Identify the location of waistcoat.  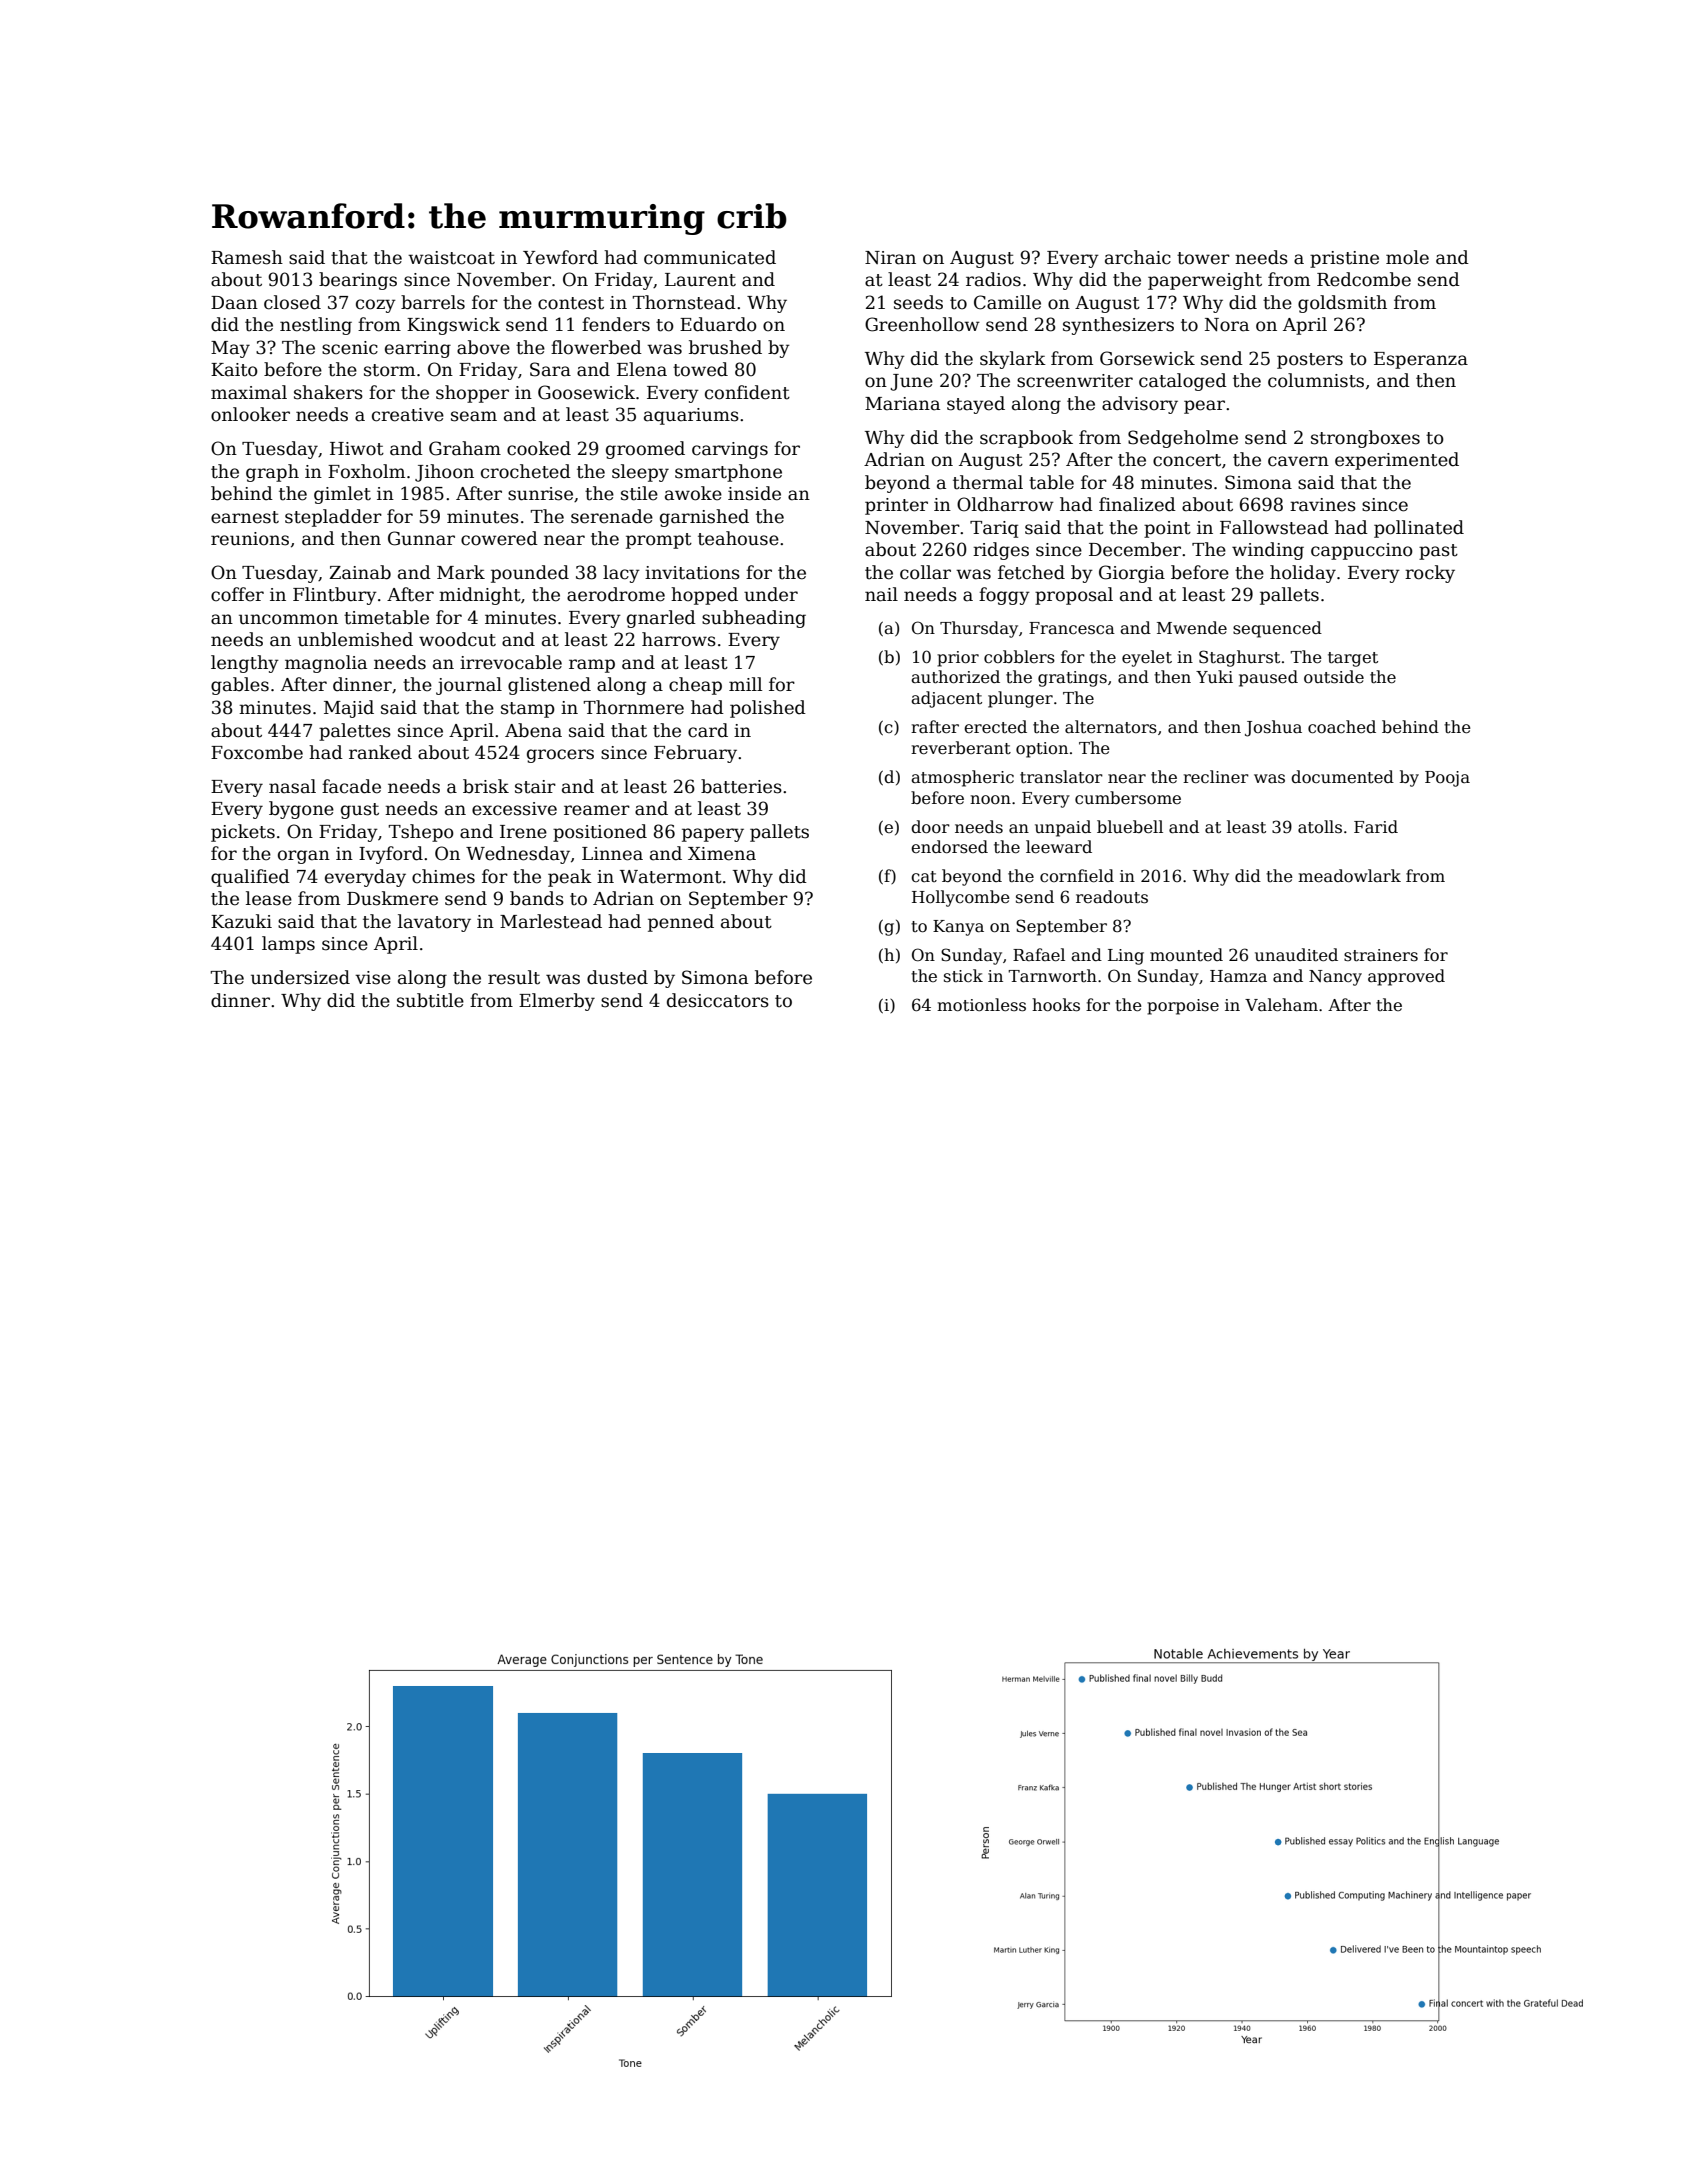
(451, 258).
